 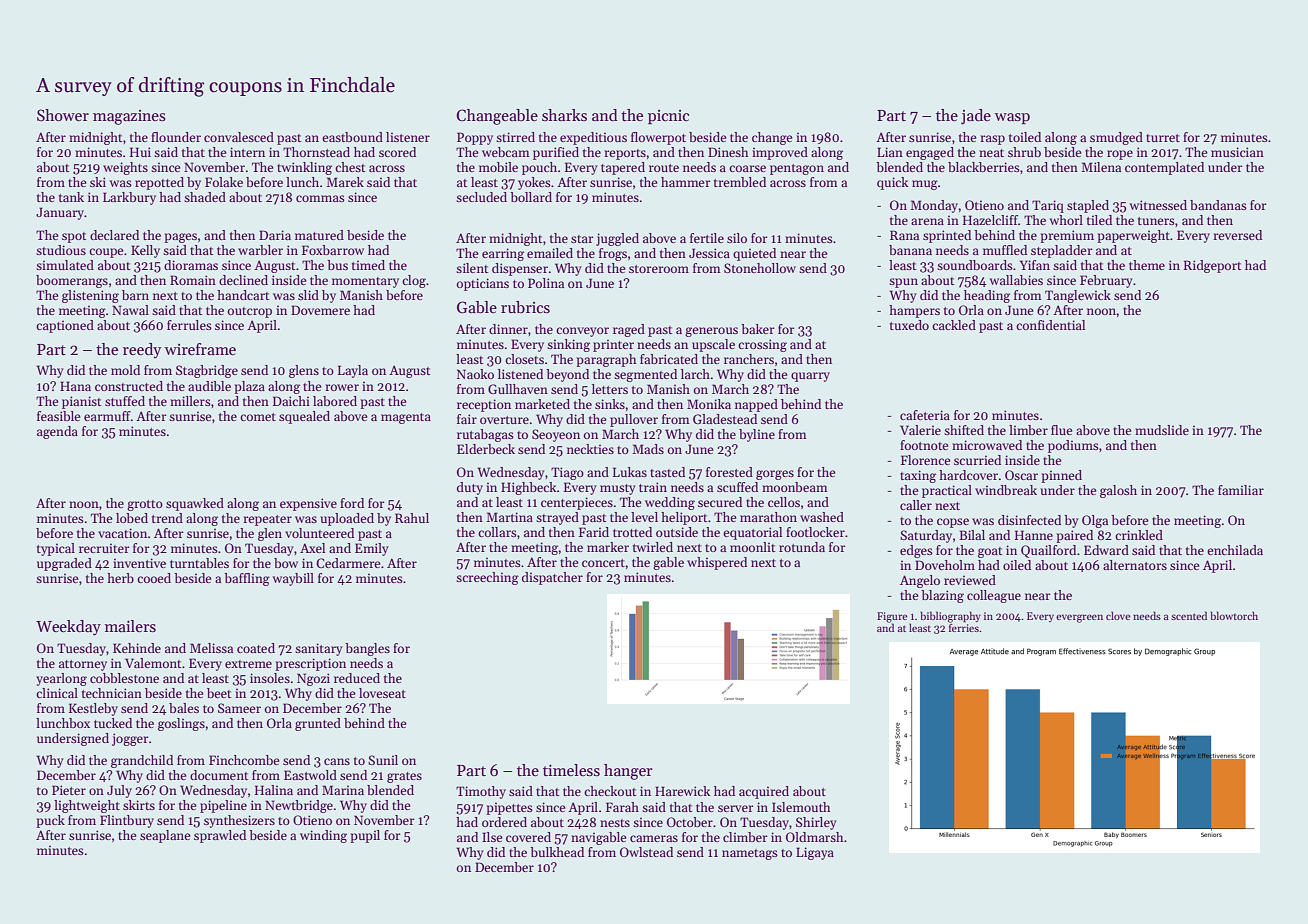 What do you see at coordinates (564, 115) in the image?
I see `sharks` at bounding box center [564, 115].
